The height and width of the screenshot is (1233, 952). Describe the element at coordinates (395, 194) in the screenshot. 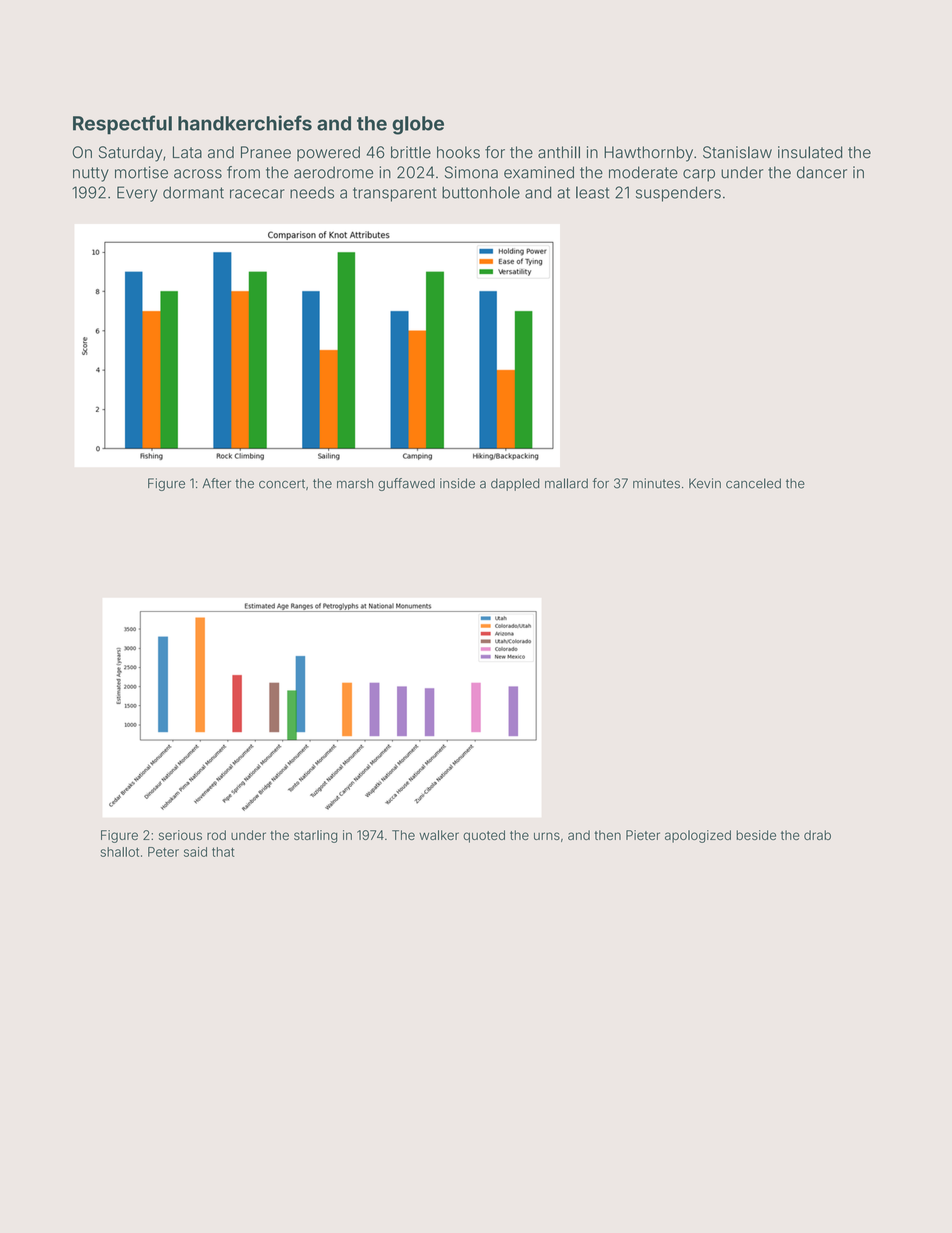

I see `transparent` at that location.
